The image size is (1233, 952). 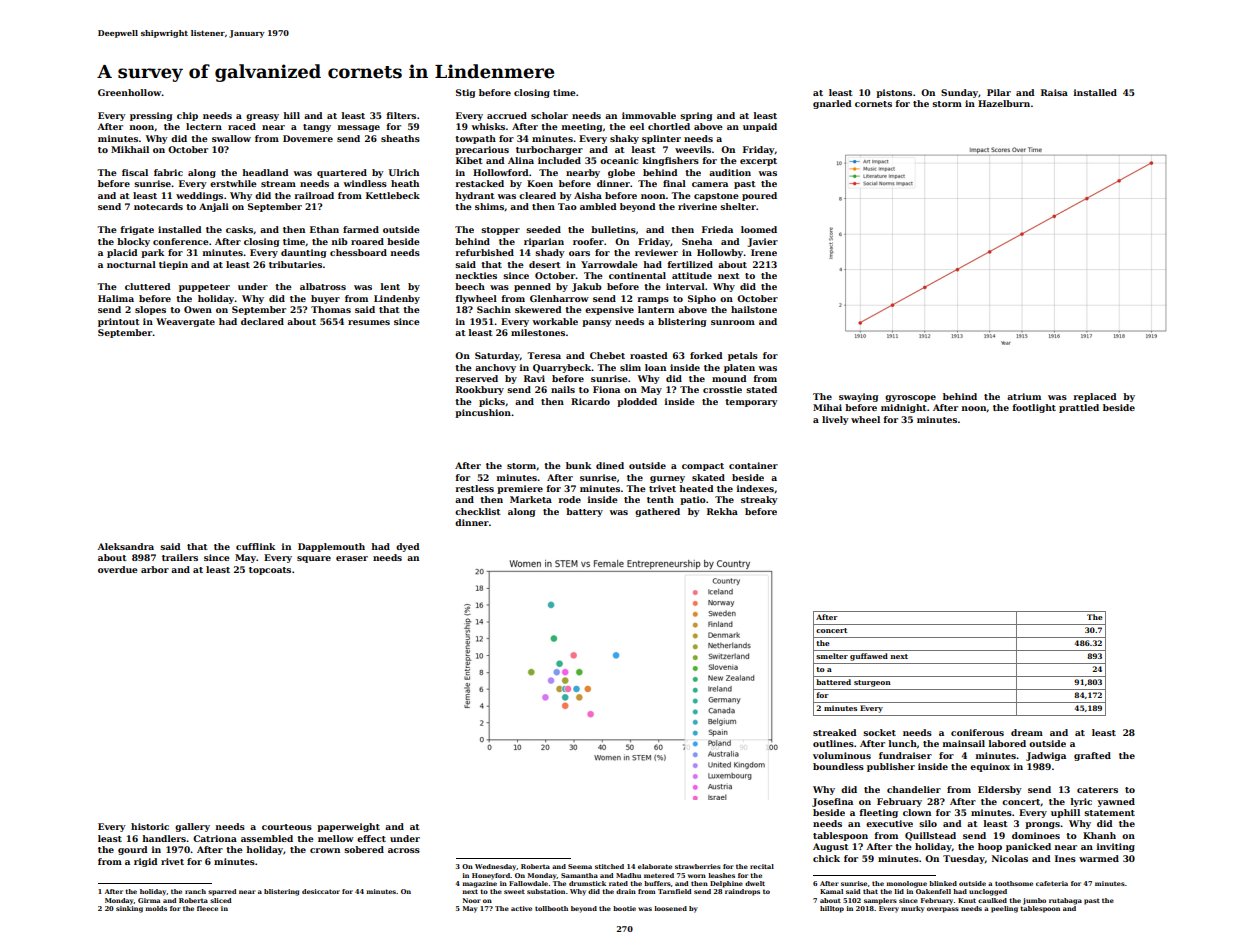 What do you see at coordinates (696, 116) in the document?
I see `spring` at bounding box center [696, 116].
